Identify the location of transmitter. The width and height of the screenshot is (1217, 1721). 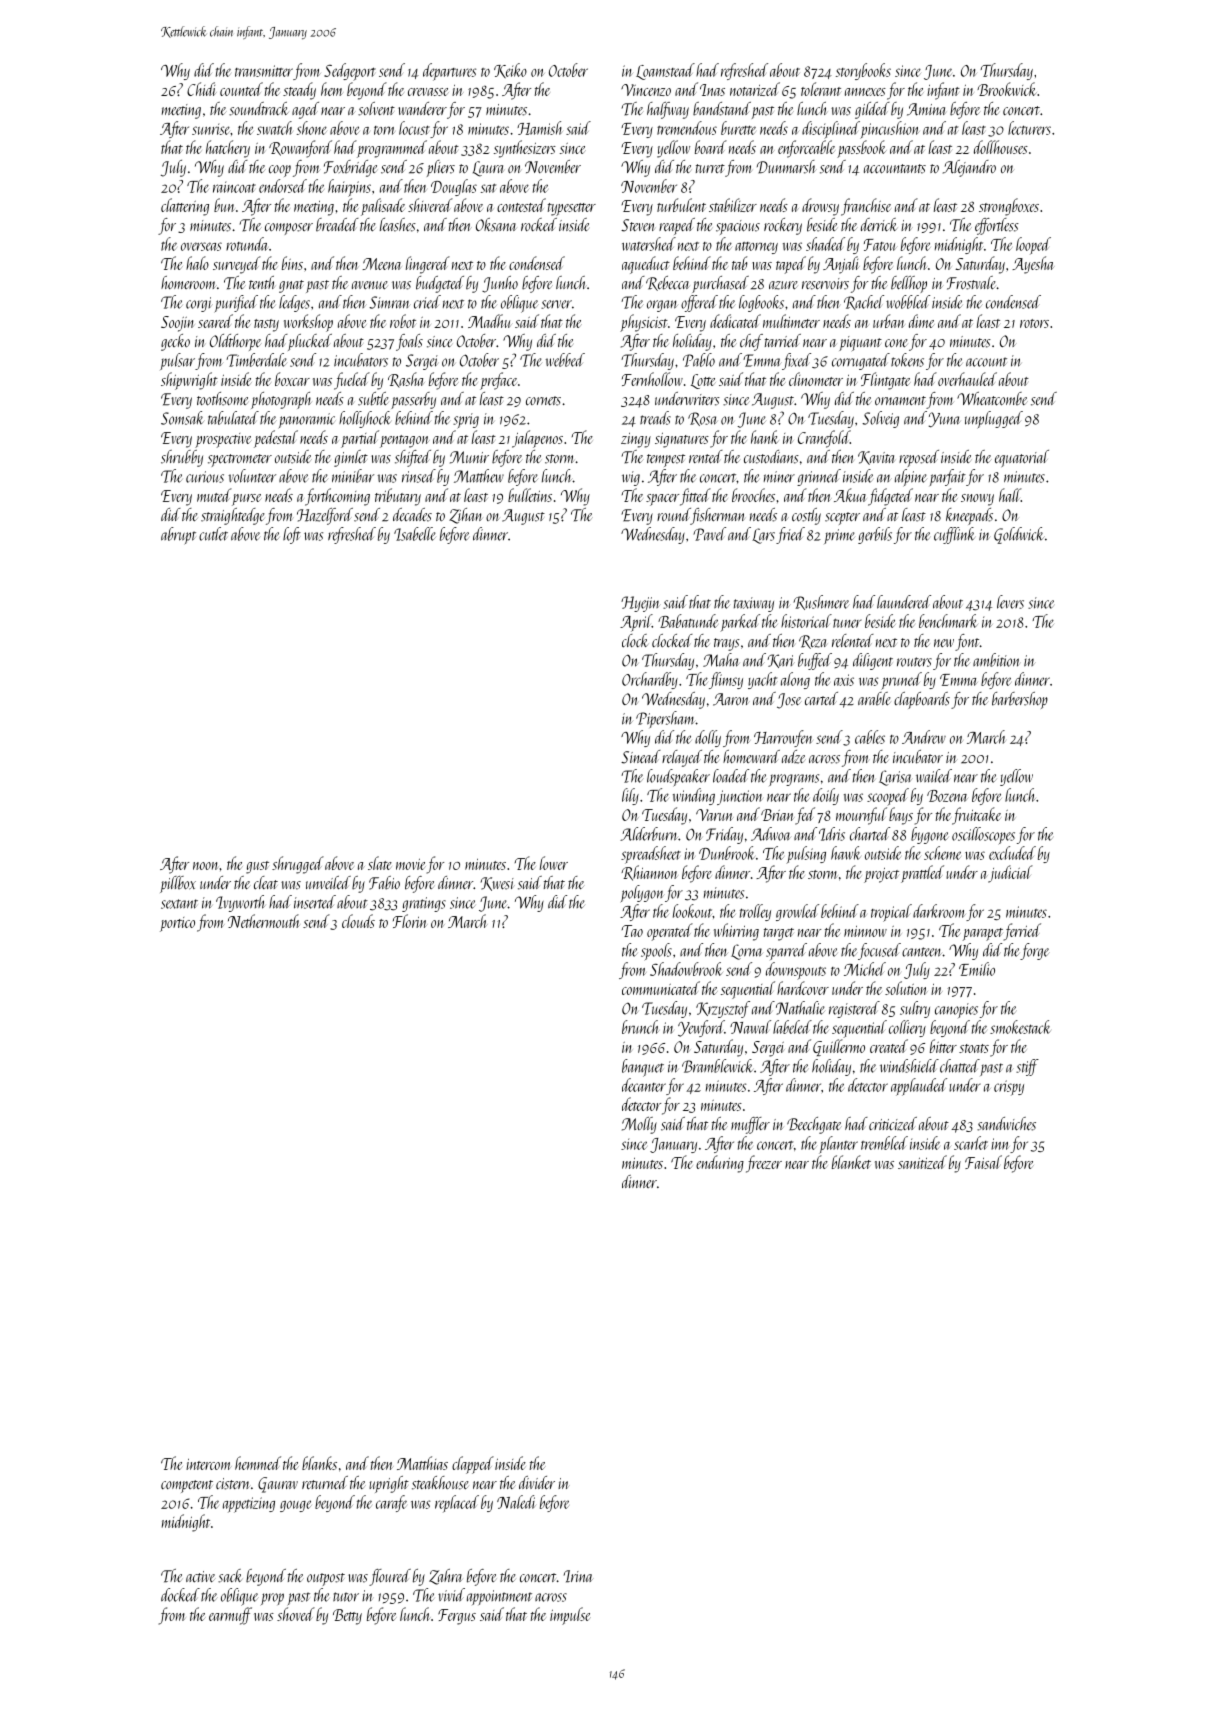
(264, 71).
